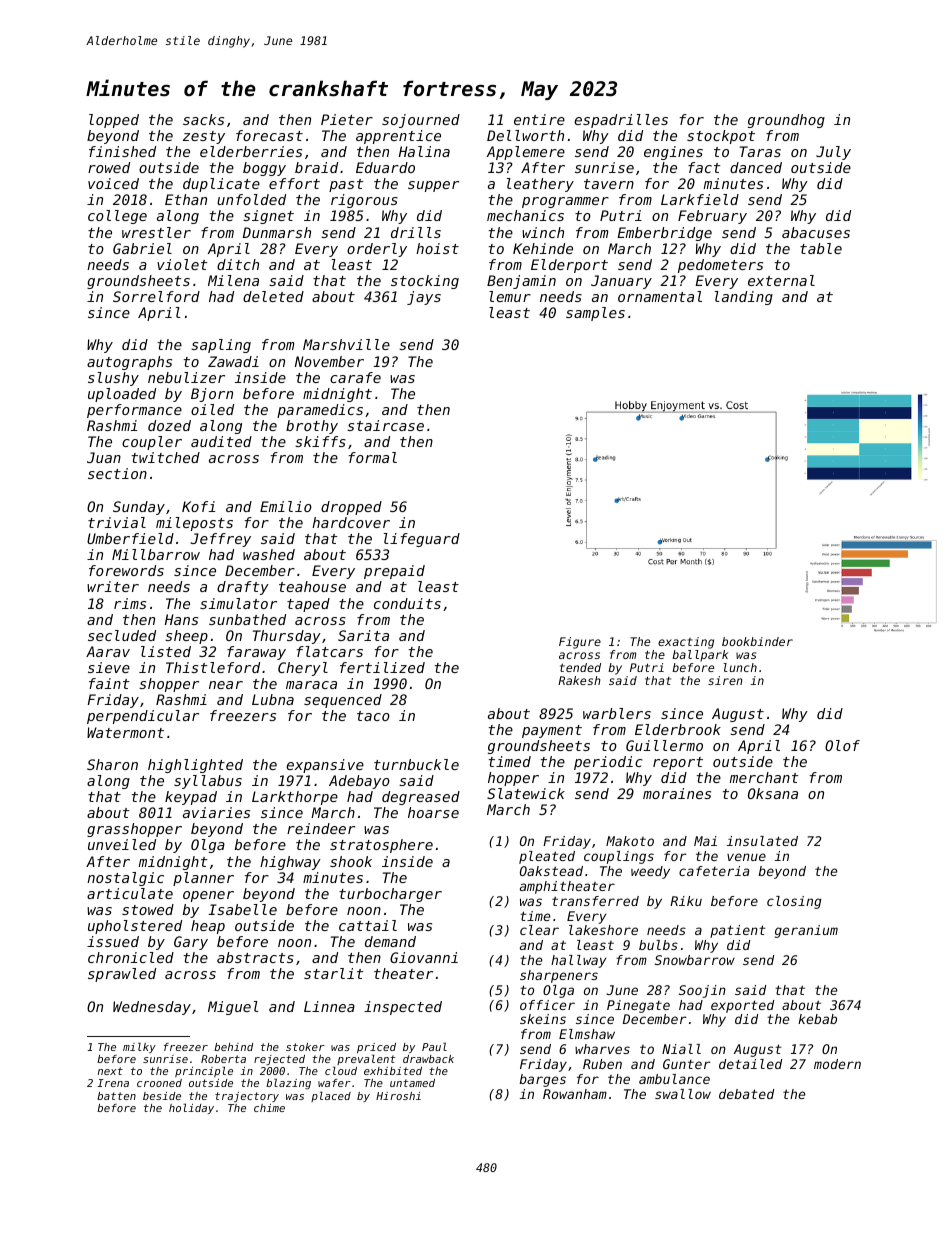 Image resolution: width=952 pixels, height=1233 pixels. I want to click on siren, so click(725, 680).
